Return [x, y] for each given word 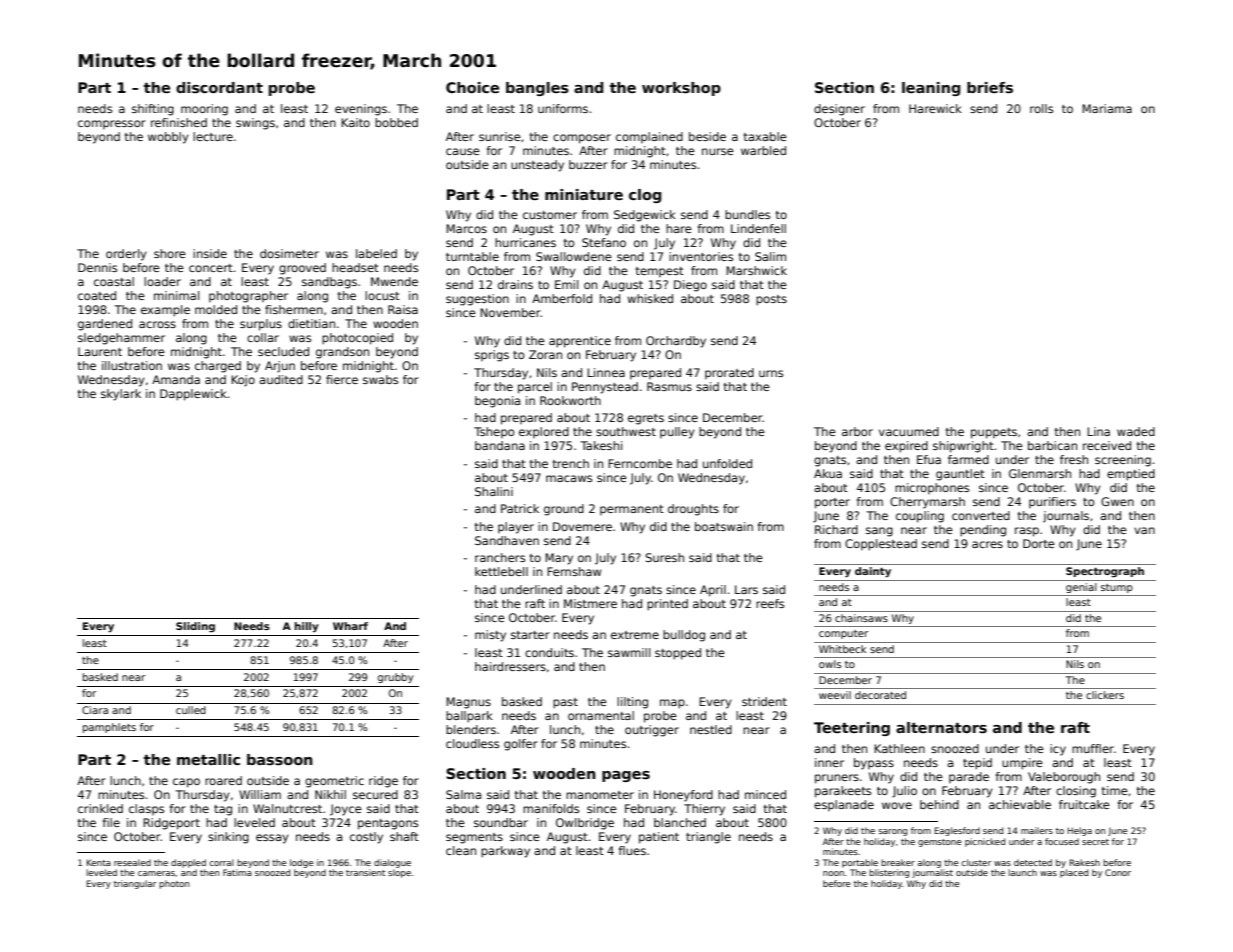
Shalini [494, 491]
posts [771, 300]
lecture [213, 136]
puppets [994, 433]
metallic [208, 759]
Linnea [606, 372]
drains [515, 284]
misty [490, 636]
